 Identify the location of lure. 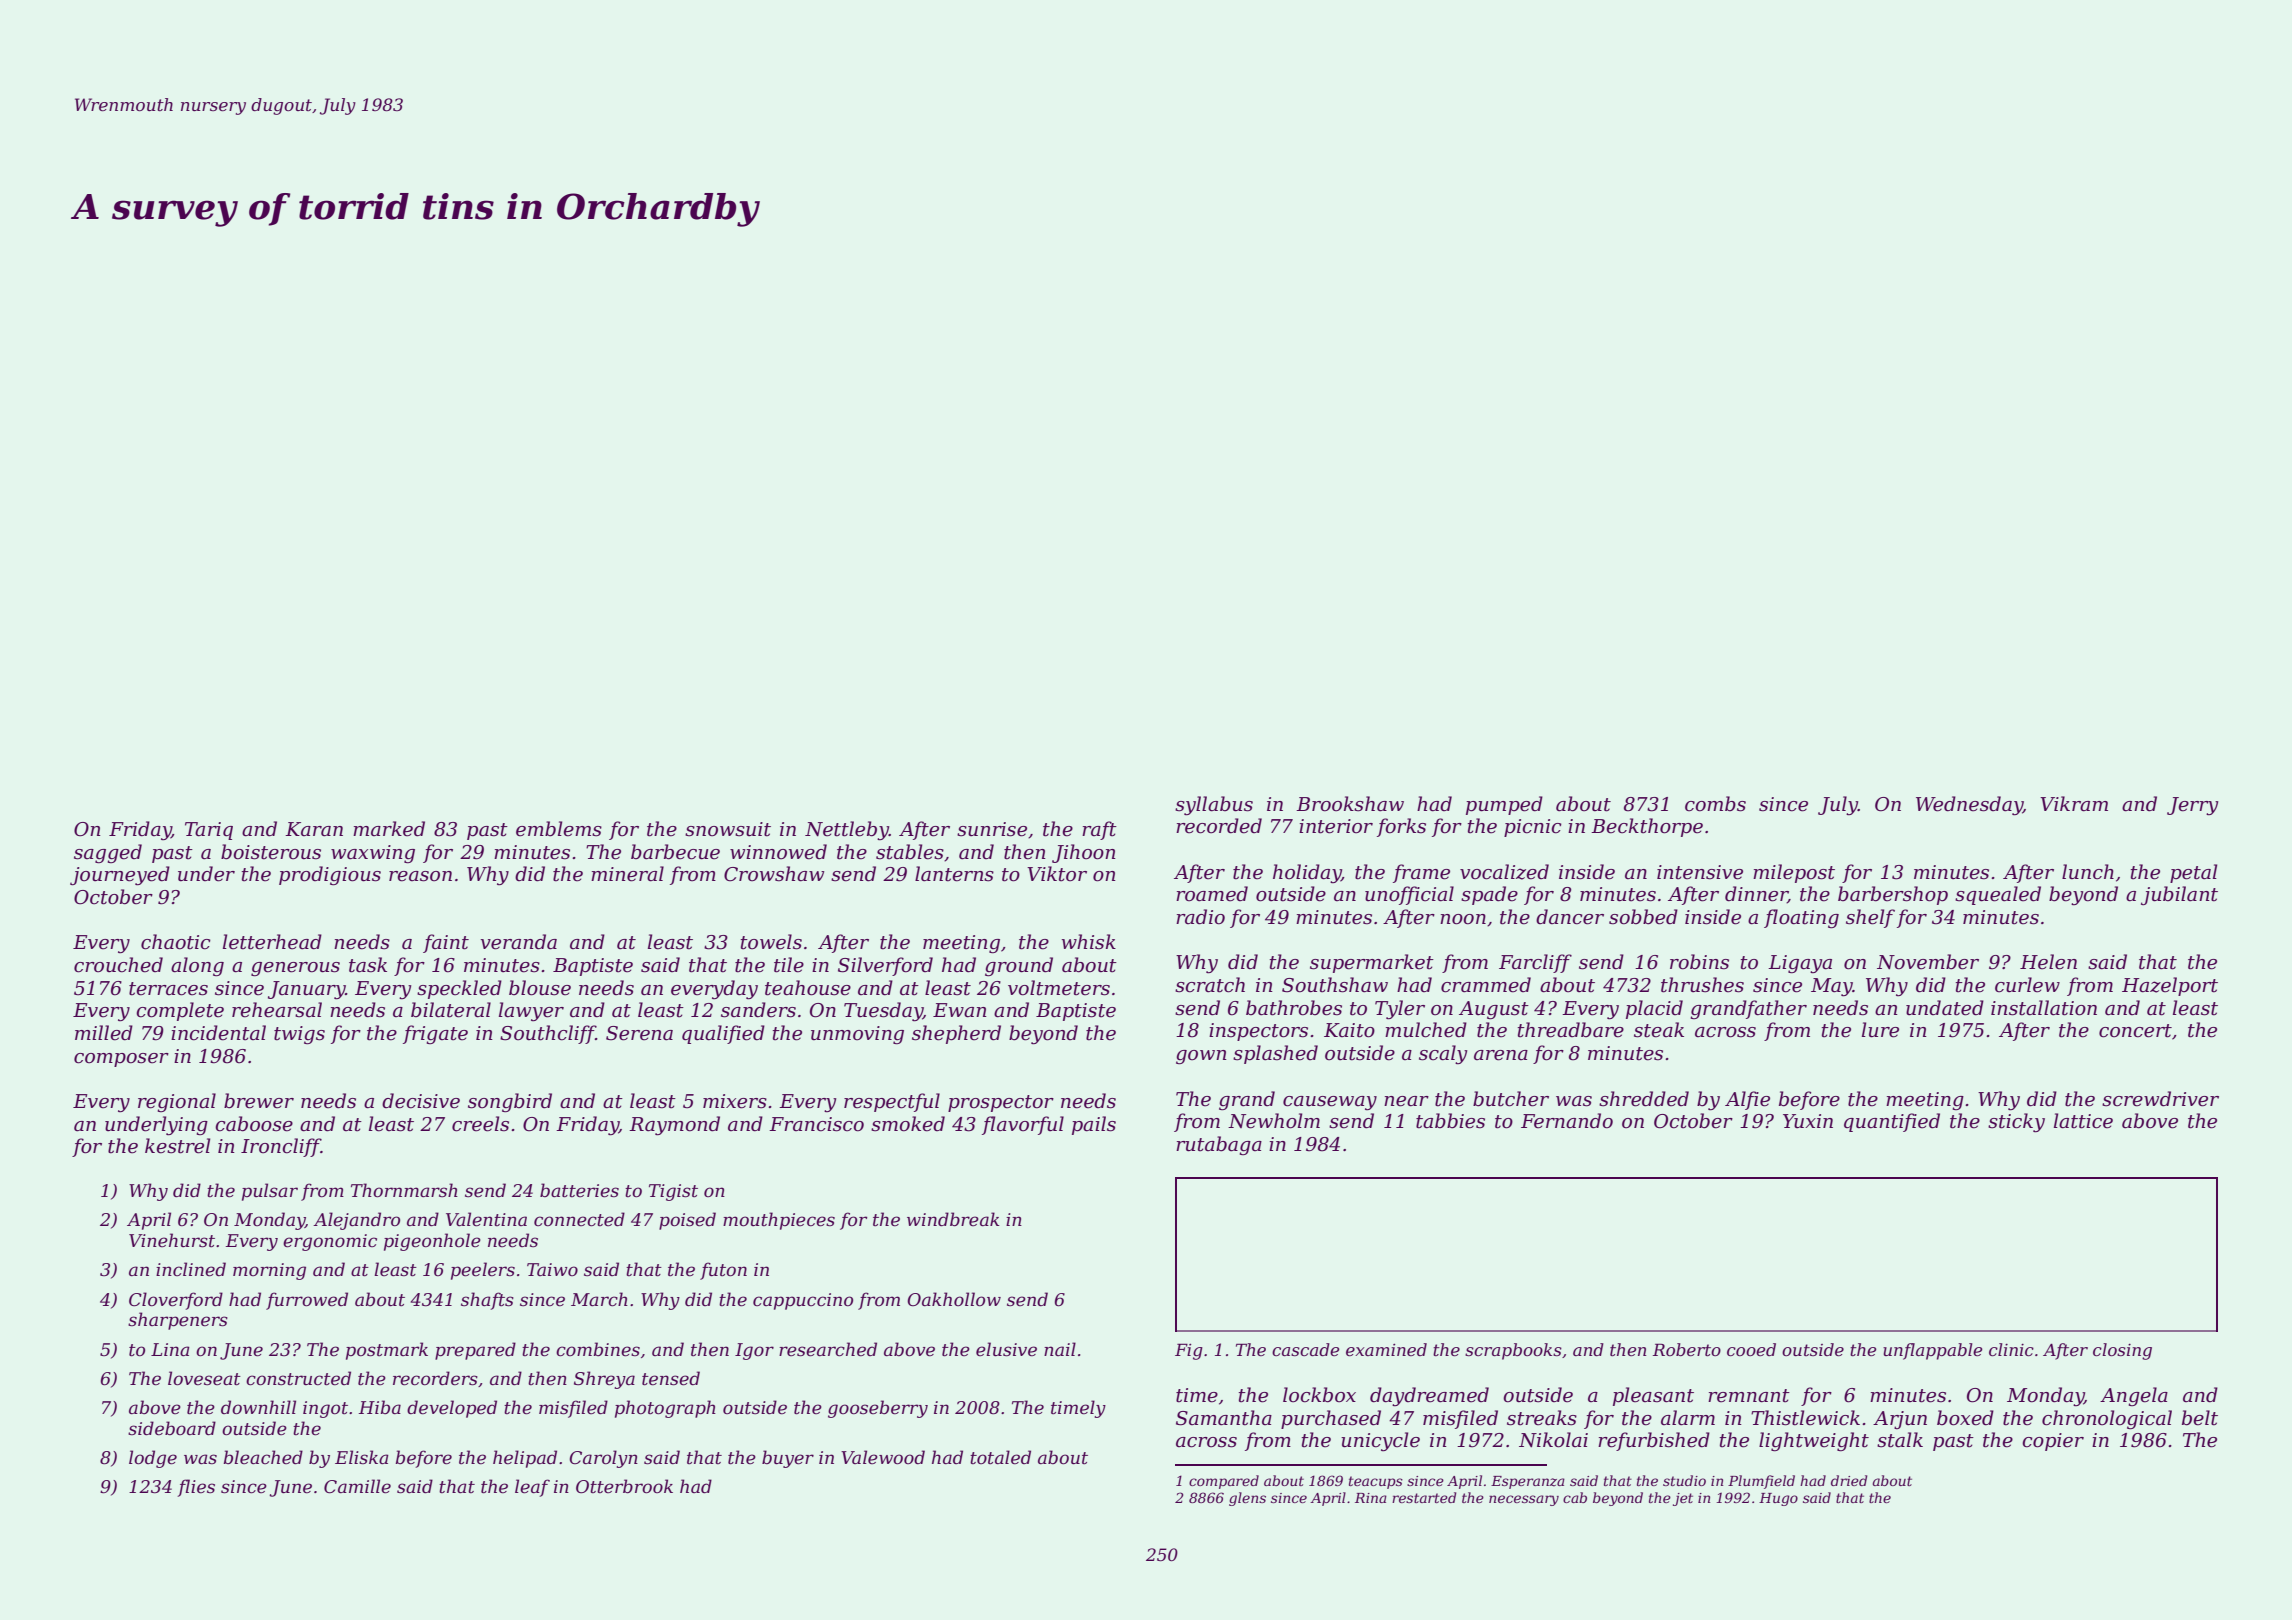
(1880, 1030).
